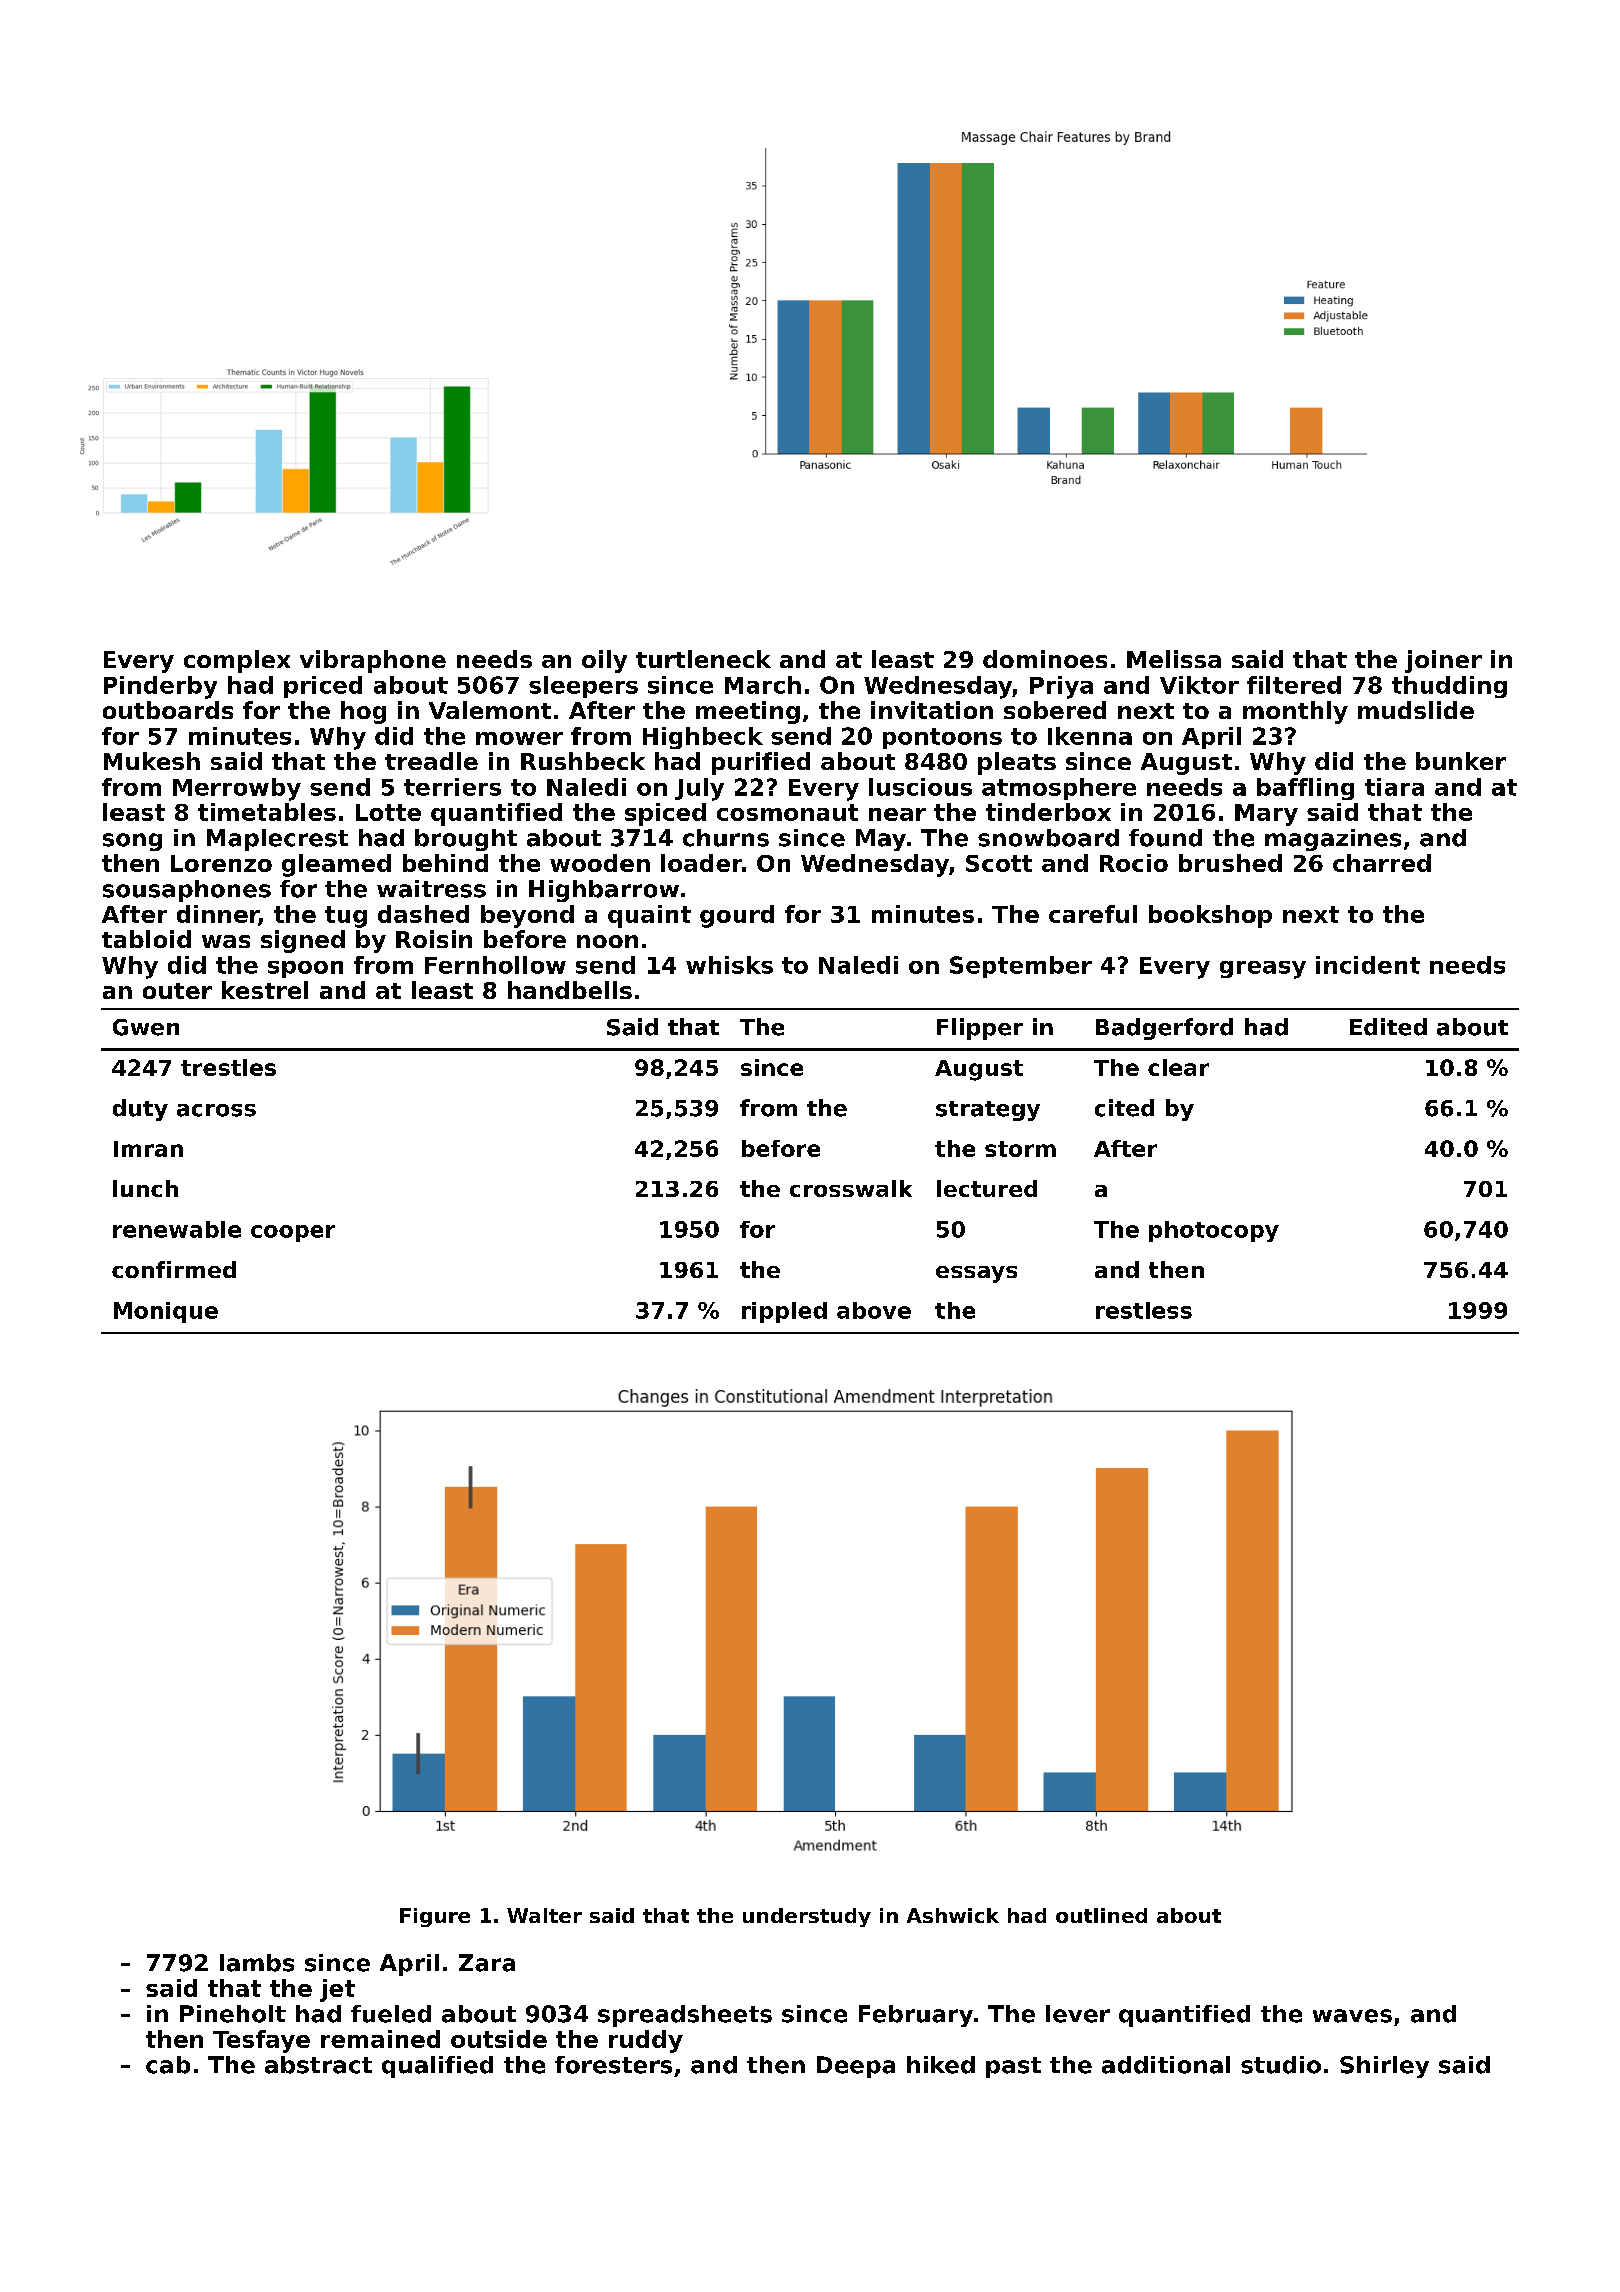  I want to click on turtleneck, so click(703, 659).
